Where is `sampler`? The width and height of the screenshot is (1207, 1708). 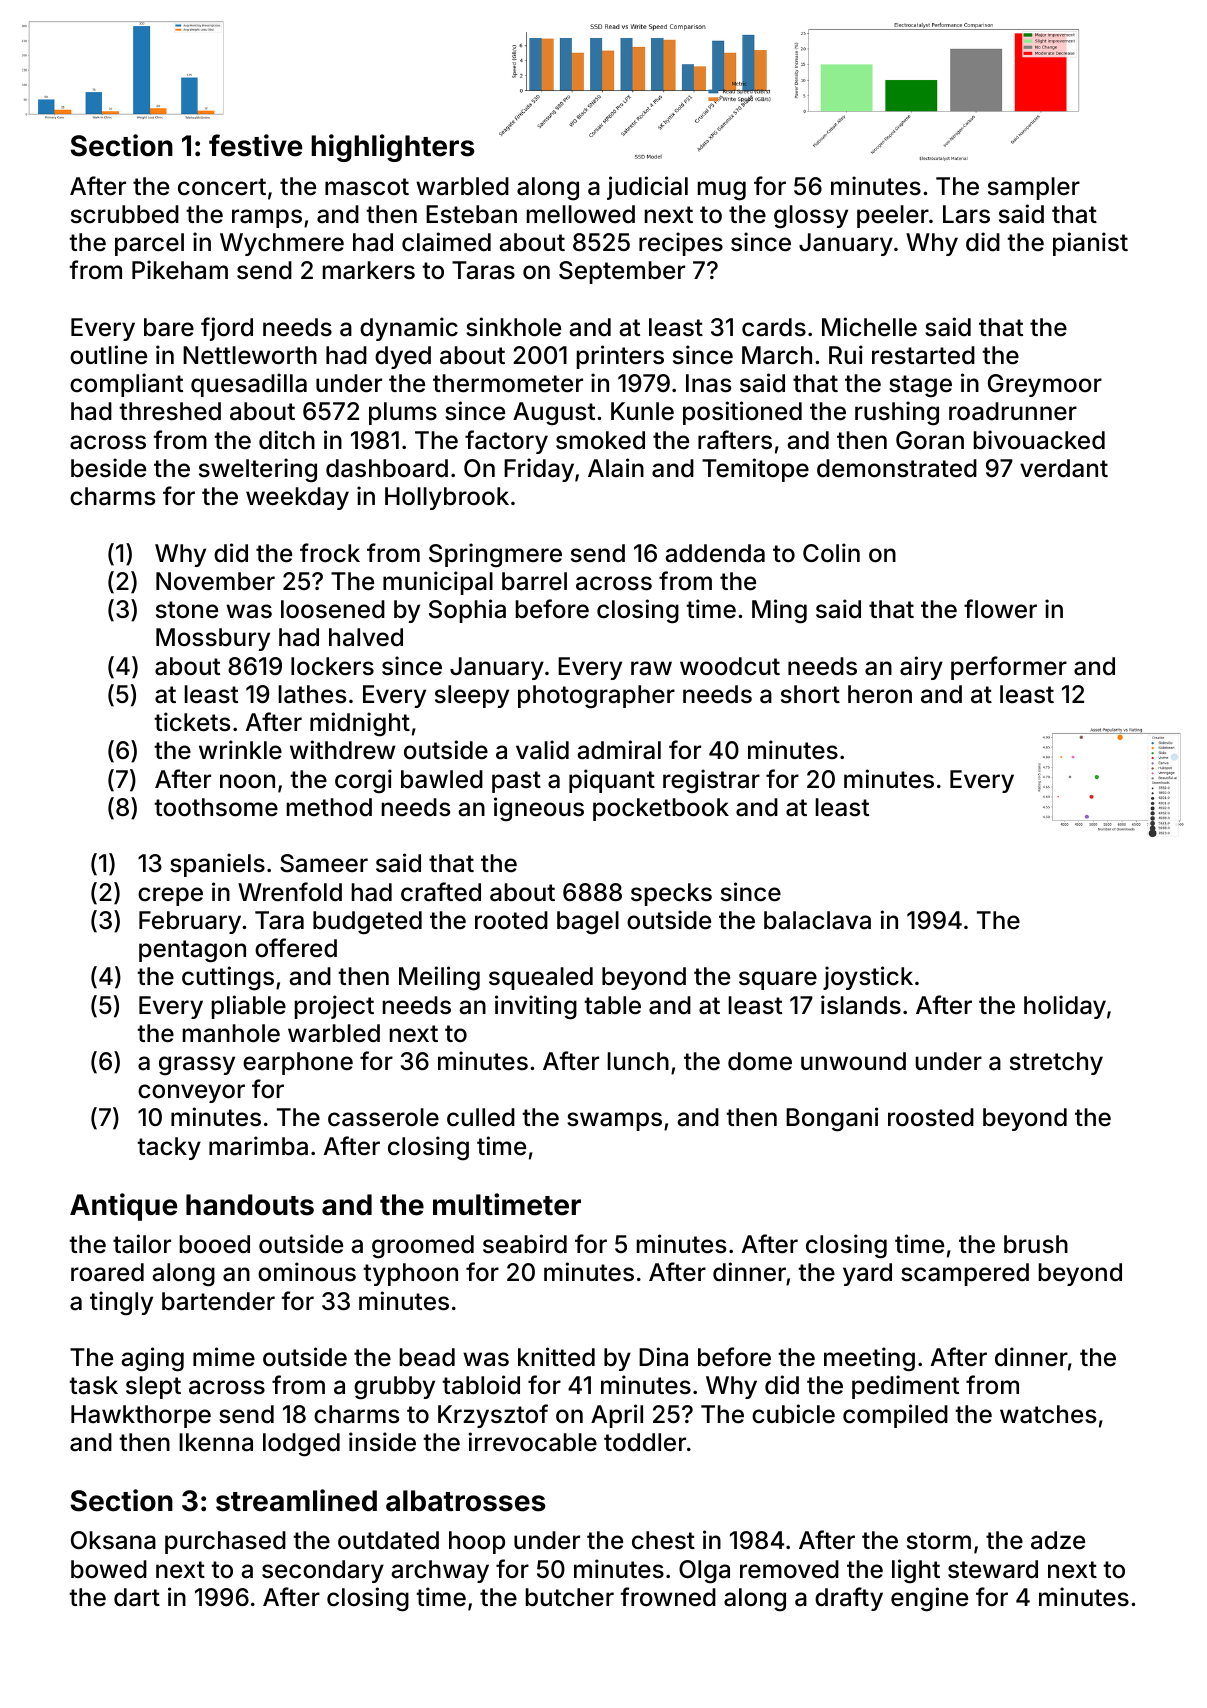
sampler is located at coordinates (1034, 188).
